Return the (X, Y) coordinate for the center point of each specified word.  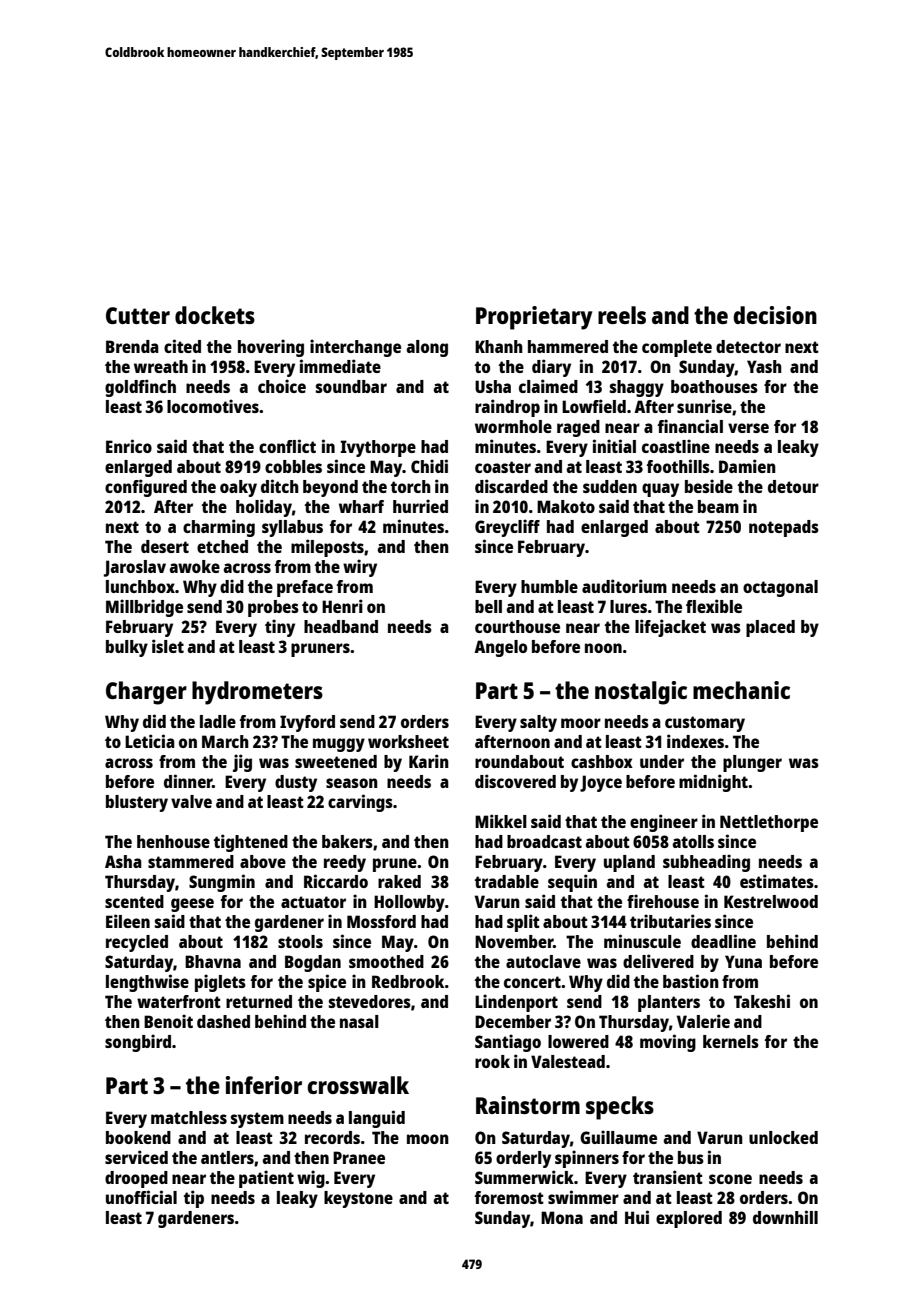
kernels (731, 1041)
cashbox (602, 761)
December (513, 1021)
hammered (568, 346)
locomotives (213, 406)
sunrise (704, 406)
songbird (138, 1043)
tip (194, 1199)
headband (341, 626)
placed (770, 628)
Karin (429, 761)
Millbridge (144, 608)
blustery (137, 803)
